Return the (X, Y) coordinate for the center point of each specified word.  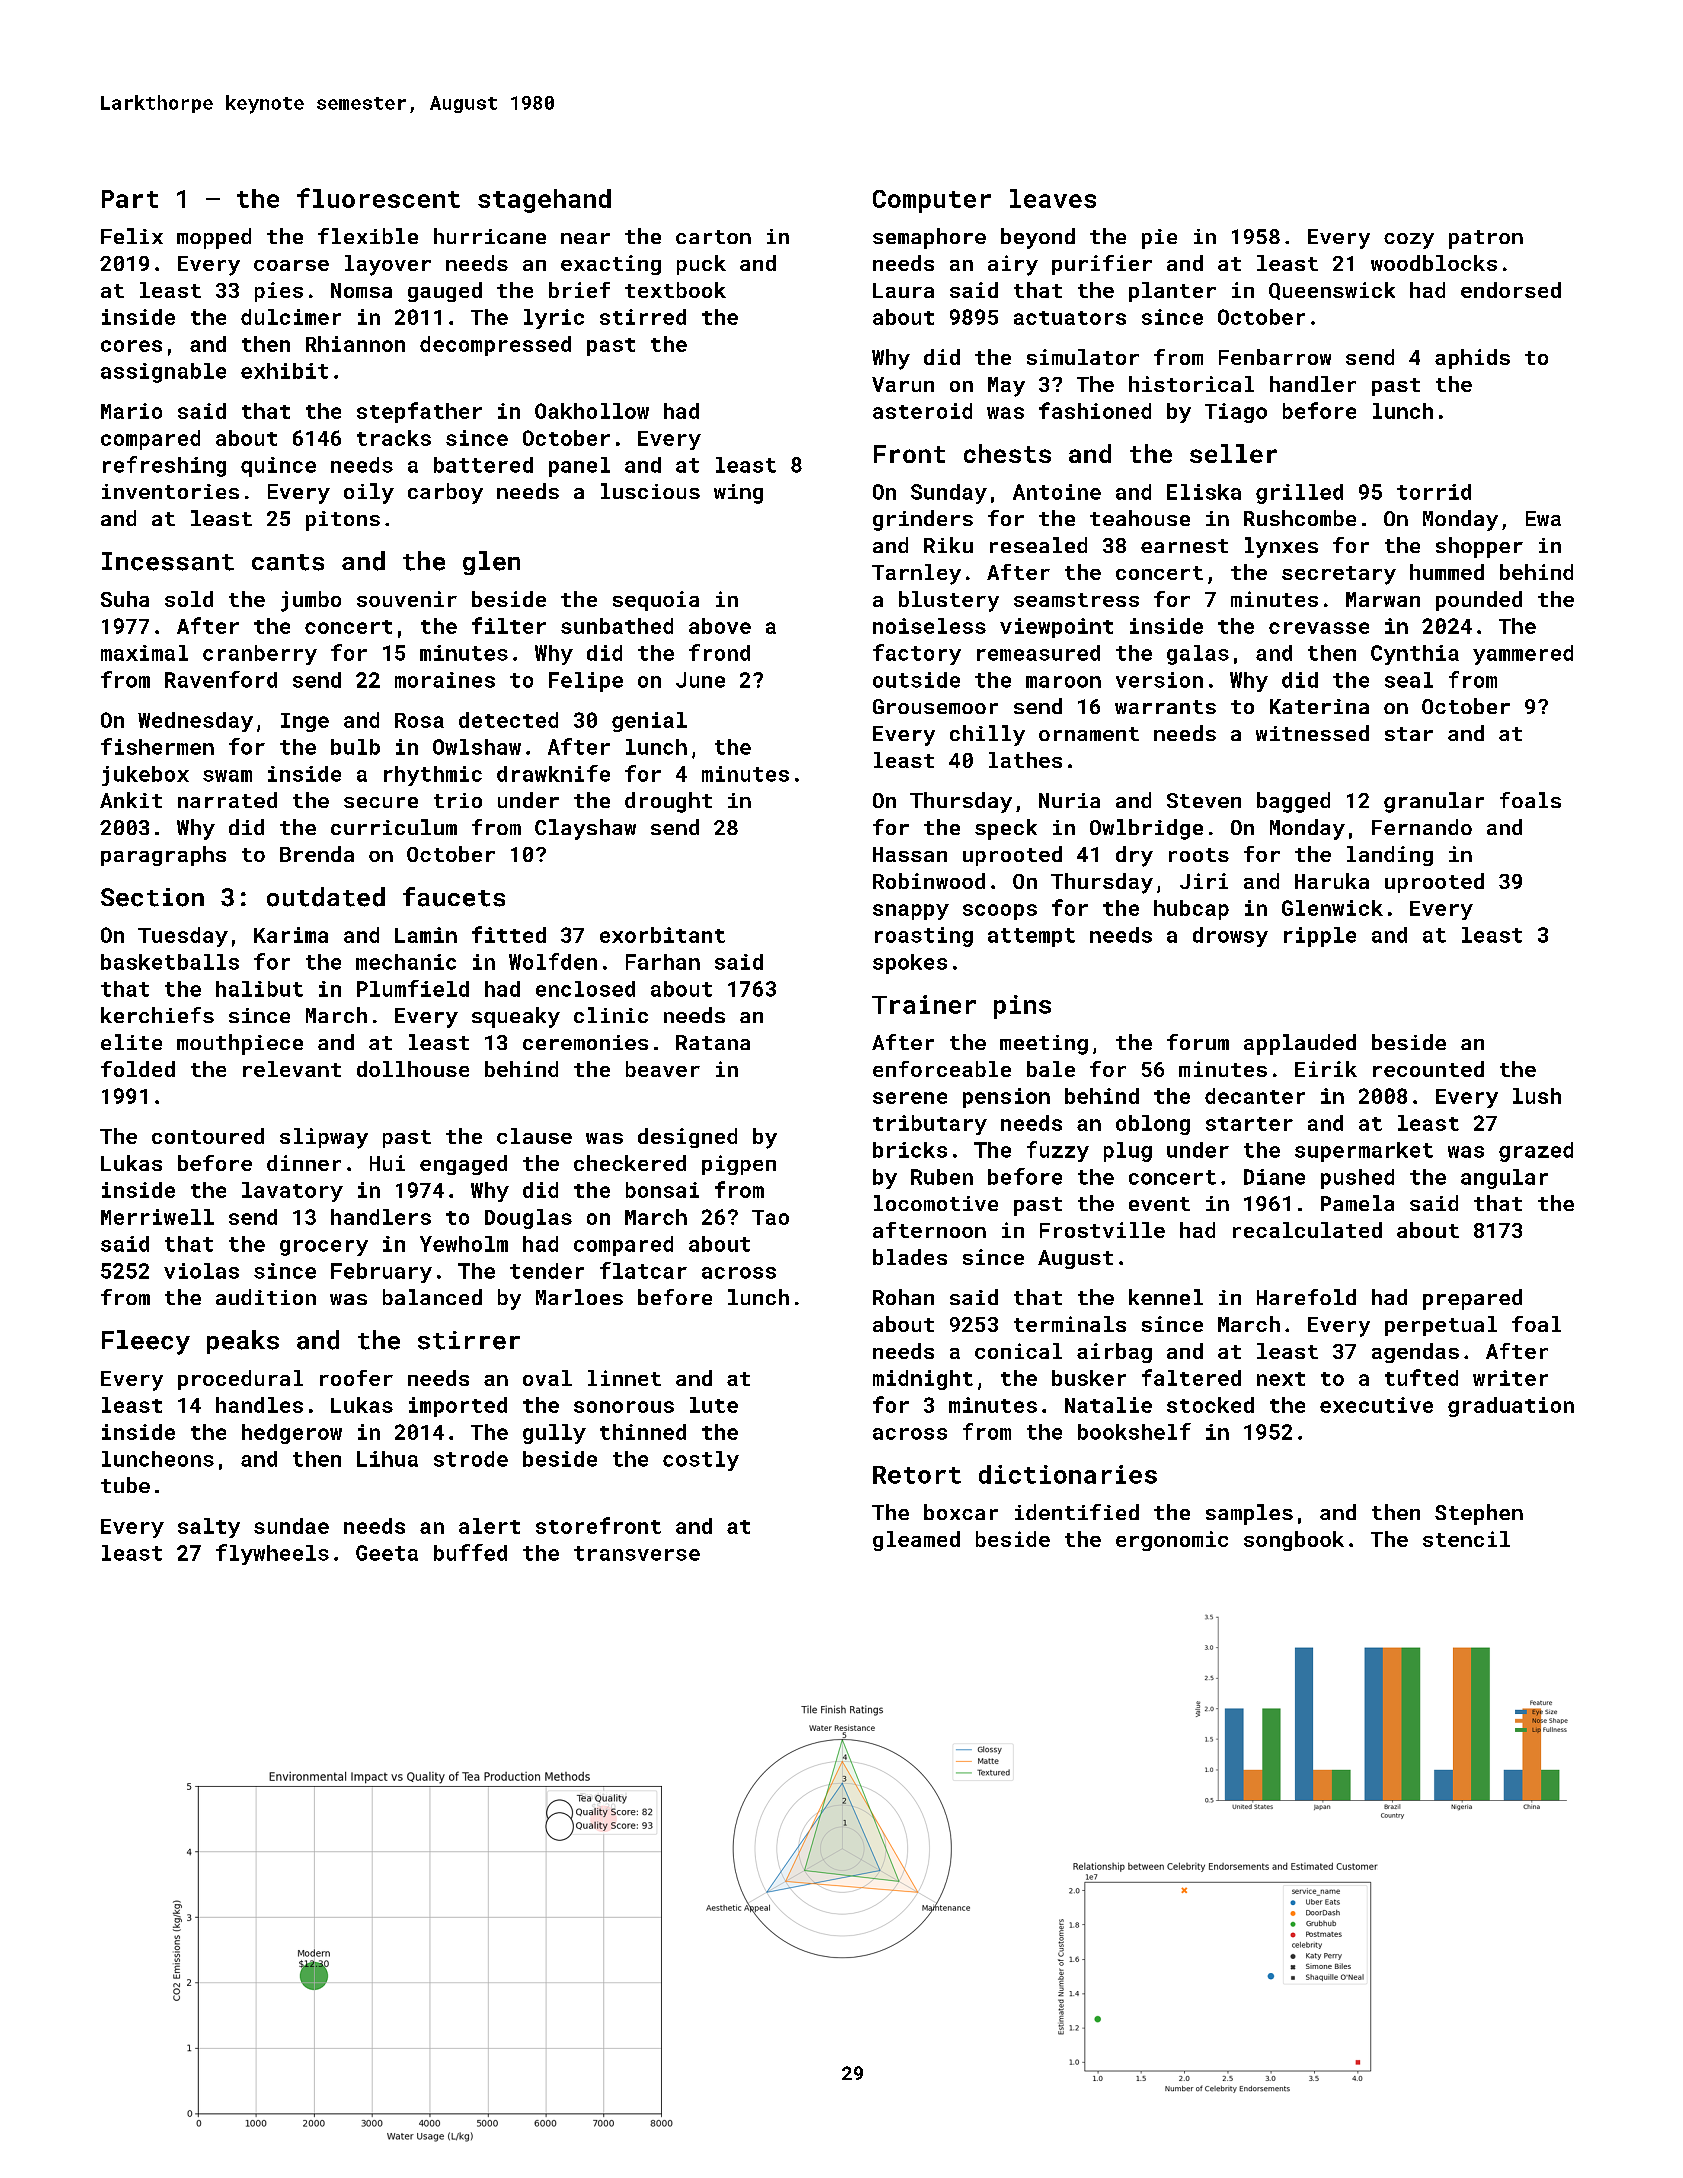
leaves (1053, 198)
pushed (1357, 1179)
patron (1486, 239)
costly (701, 1461)
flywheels (272, 1554)
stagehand (544, 201)
